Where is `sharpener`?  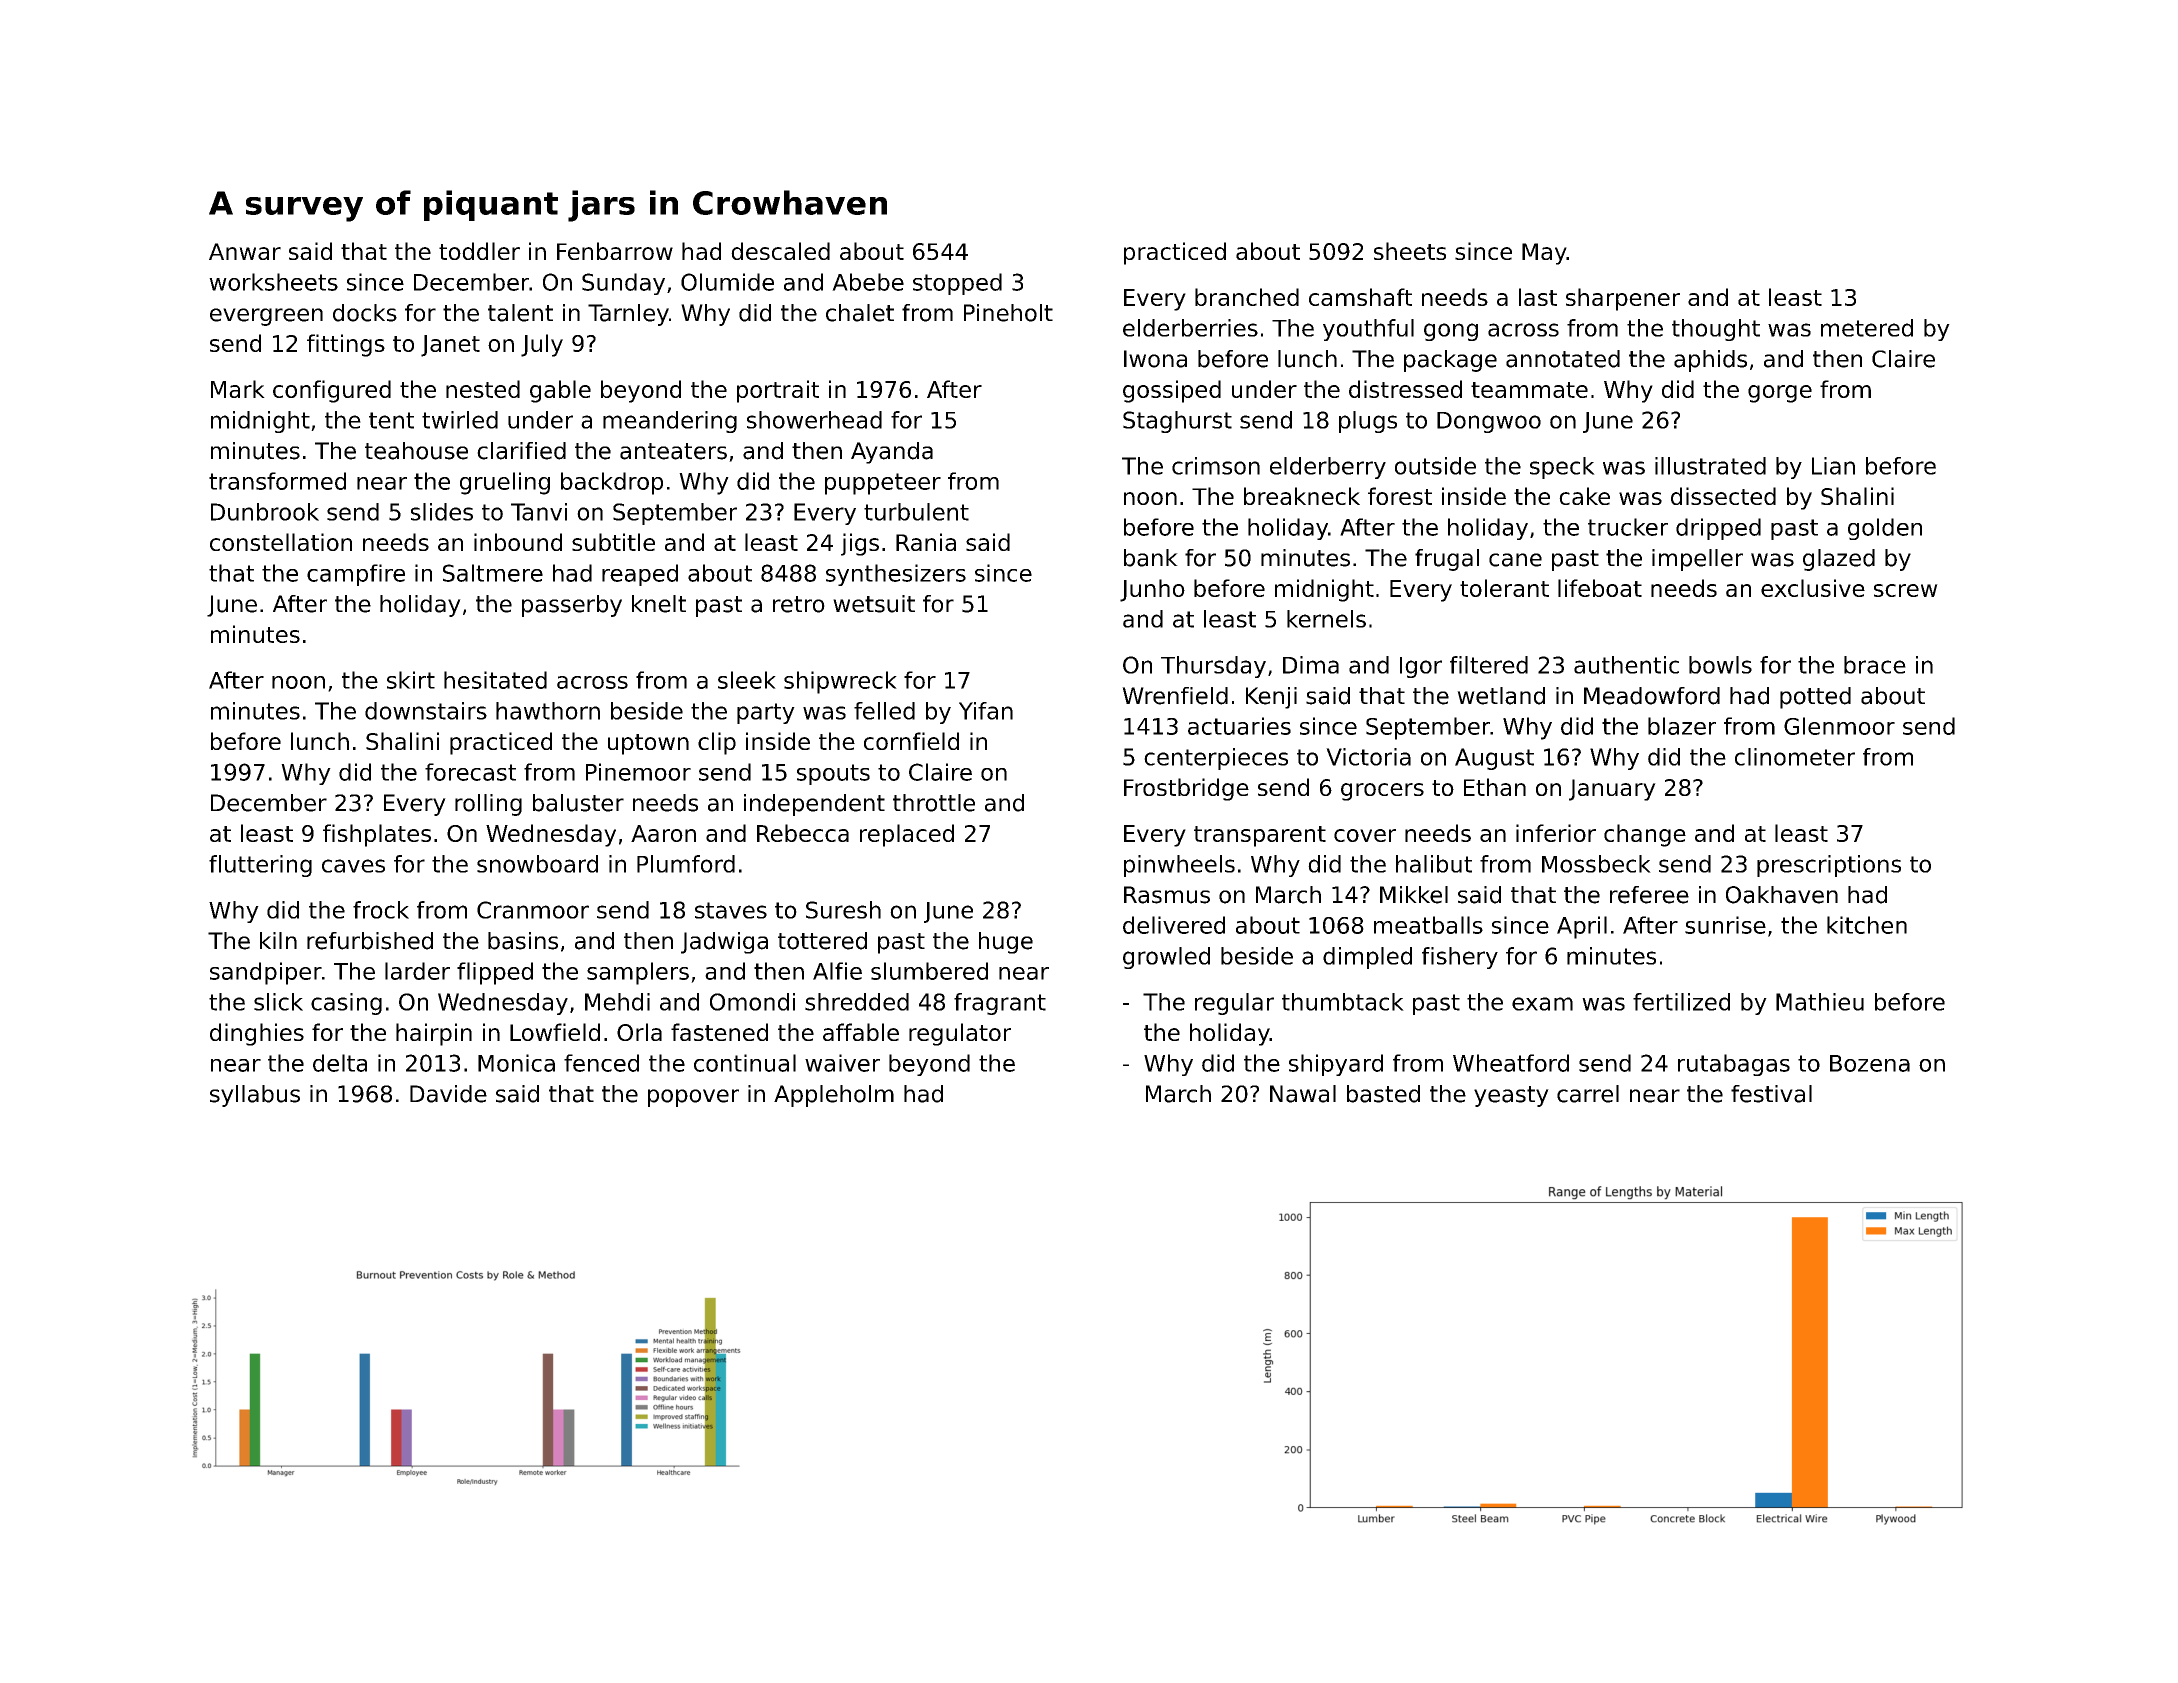
sharpener is located at coordinates (1623, 299).
